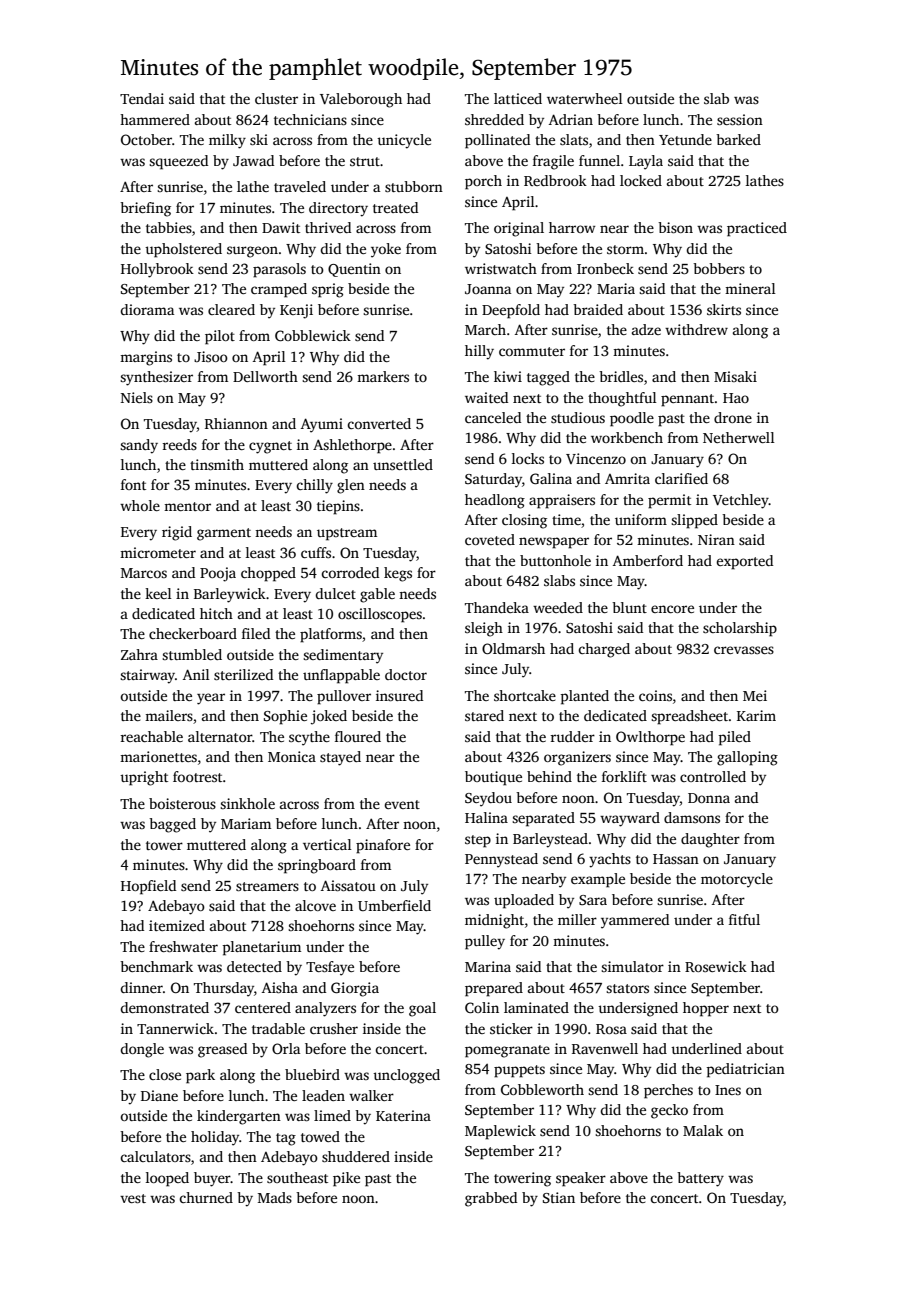  What do you see at coordinates (585, 98) in the page?
I see `waterwheel` at bounding box center [585, 98].
